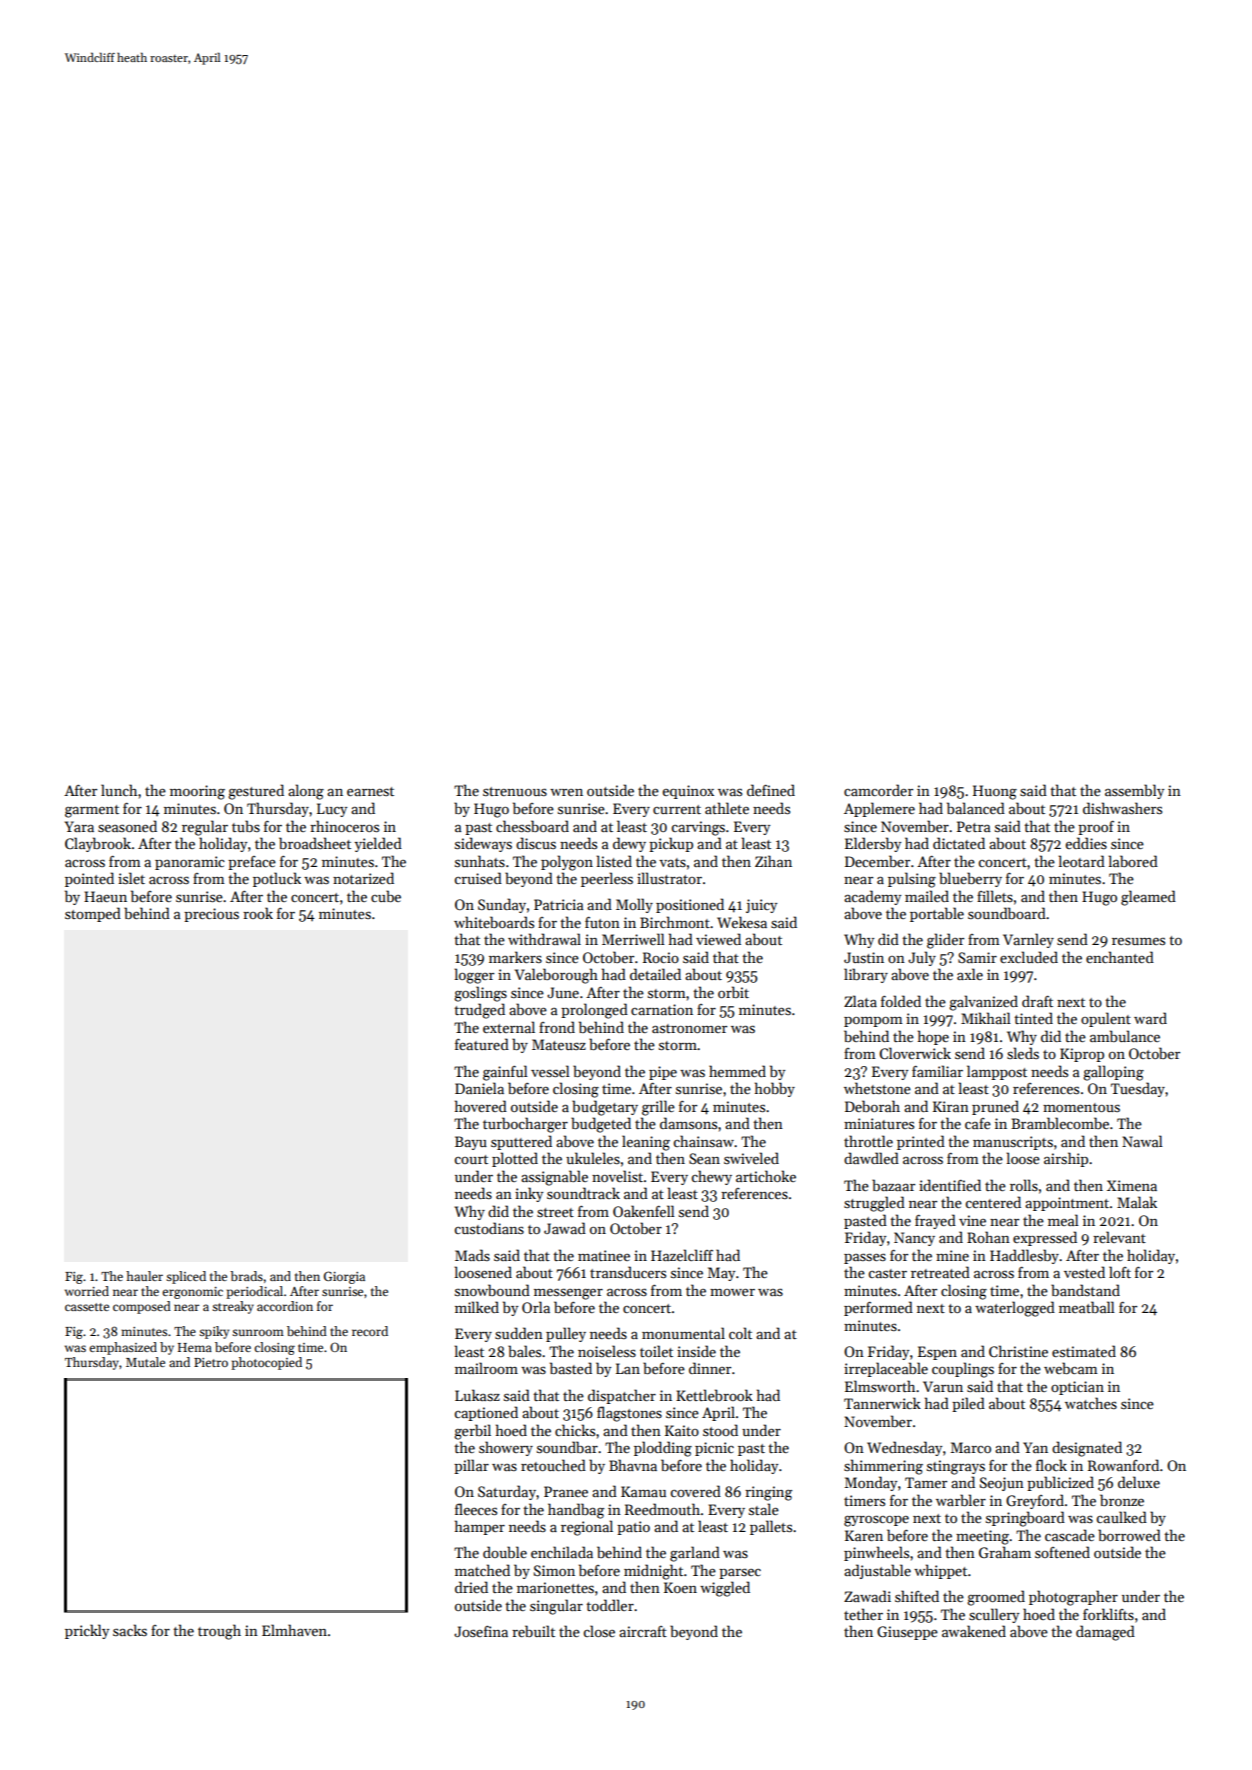 The image size is (1252, 1770). Describe the element at coordinates (970, 879) in the image. I see `blueberry` at that location.
